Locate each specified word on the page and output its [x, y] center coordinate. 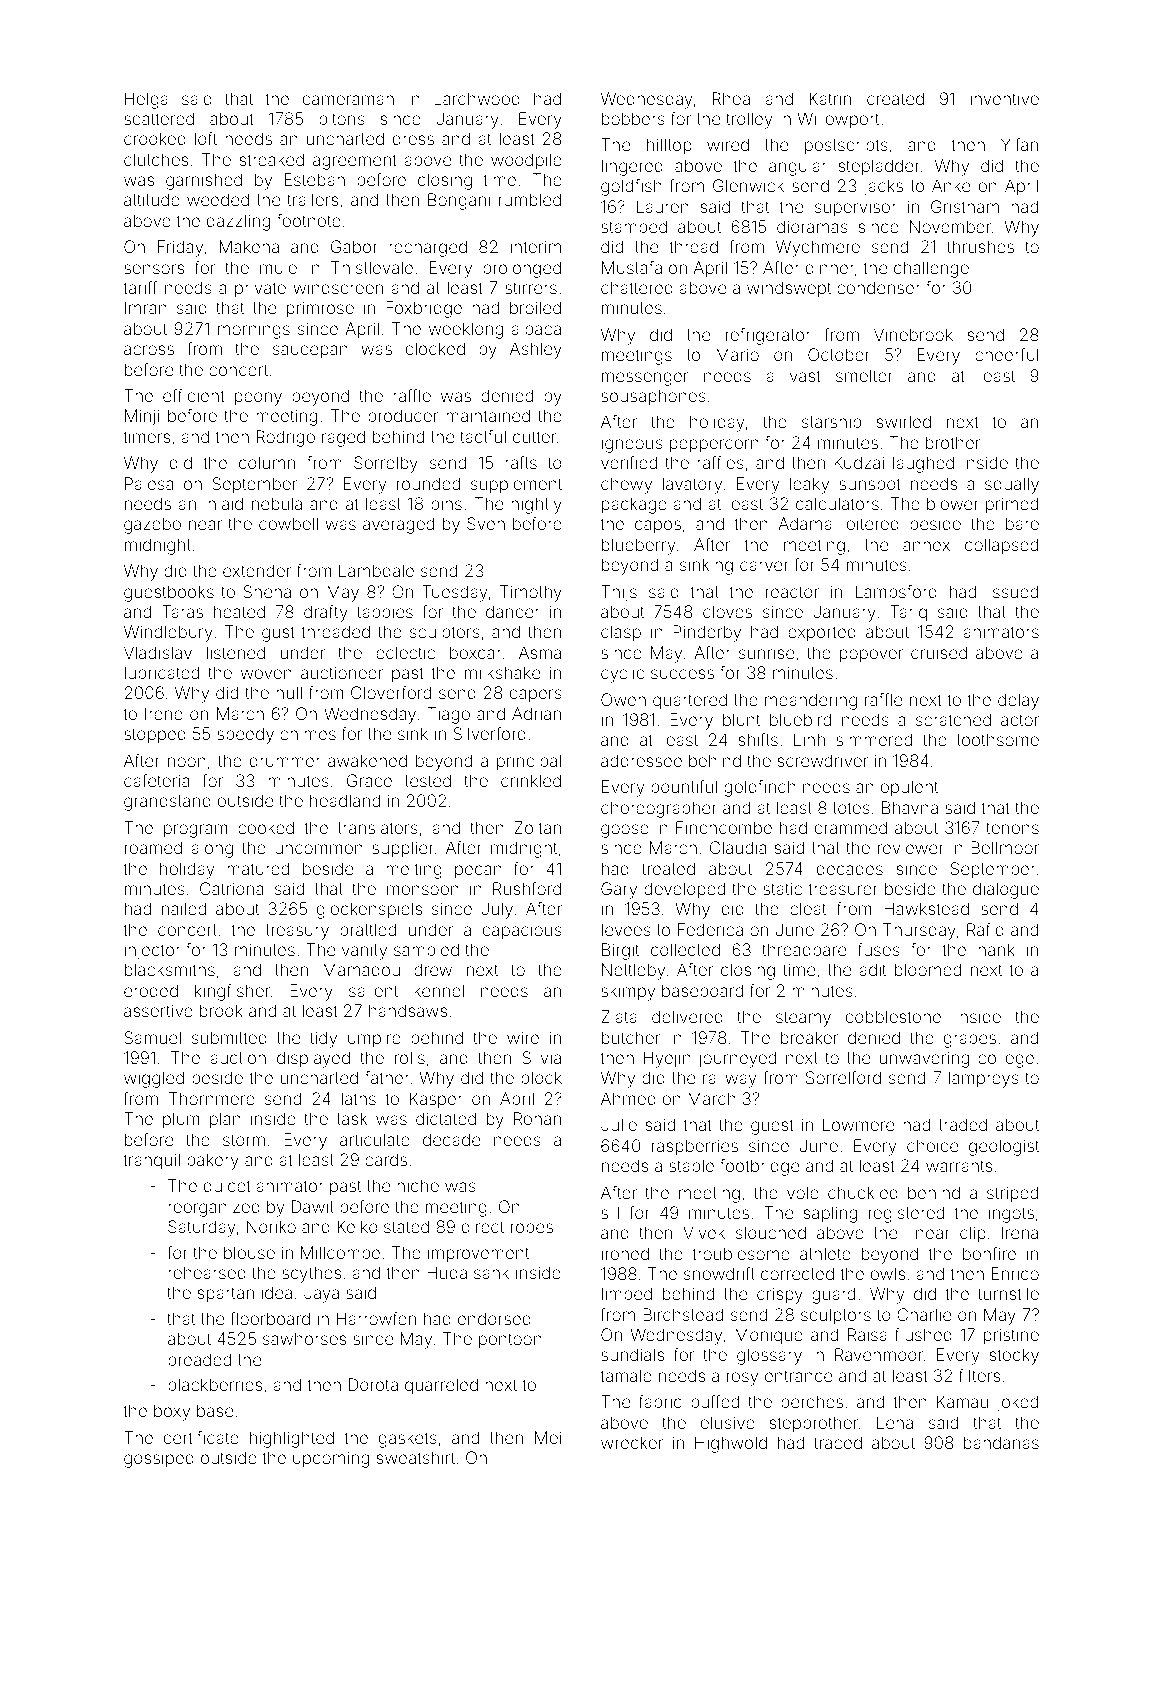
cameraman [348, 100]
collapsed [1001, 546]
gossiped [159, 1459]
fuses [879, 949]
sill [610, 1212]
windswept [789, 289]
